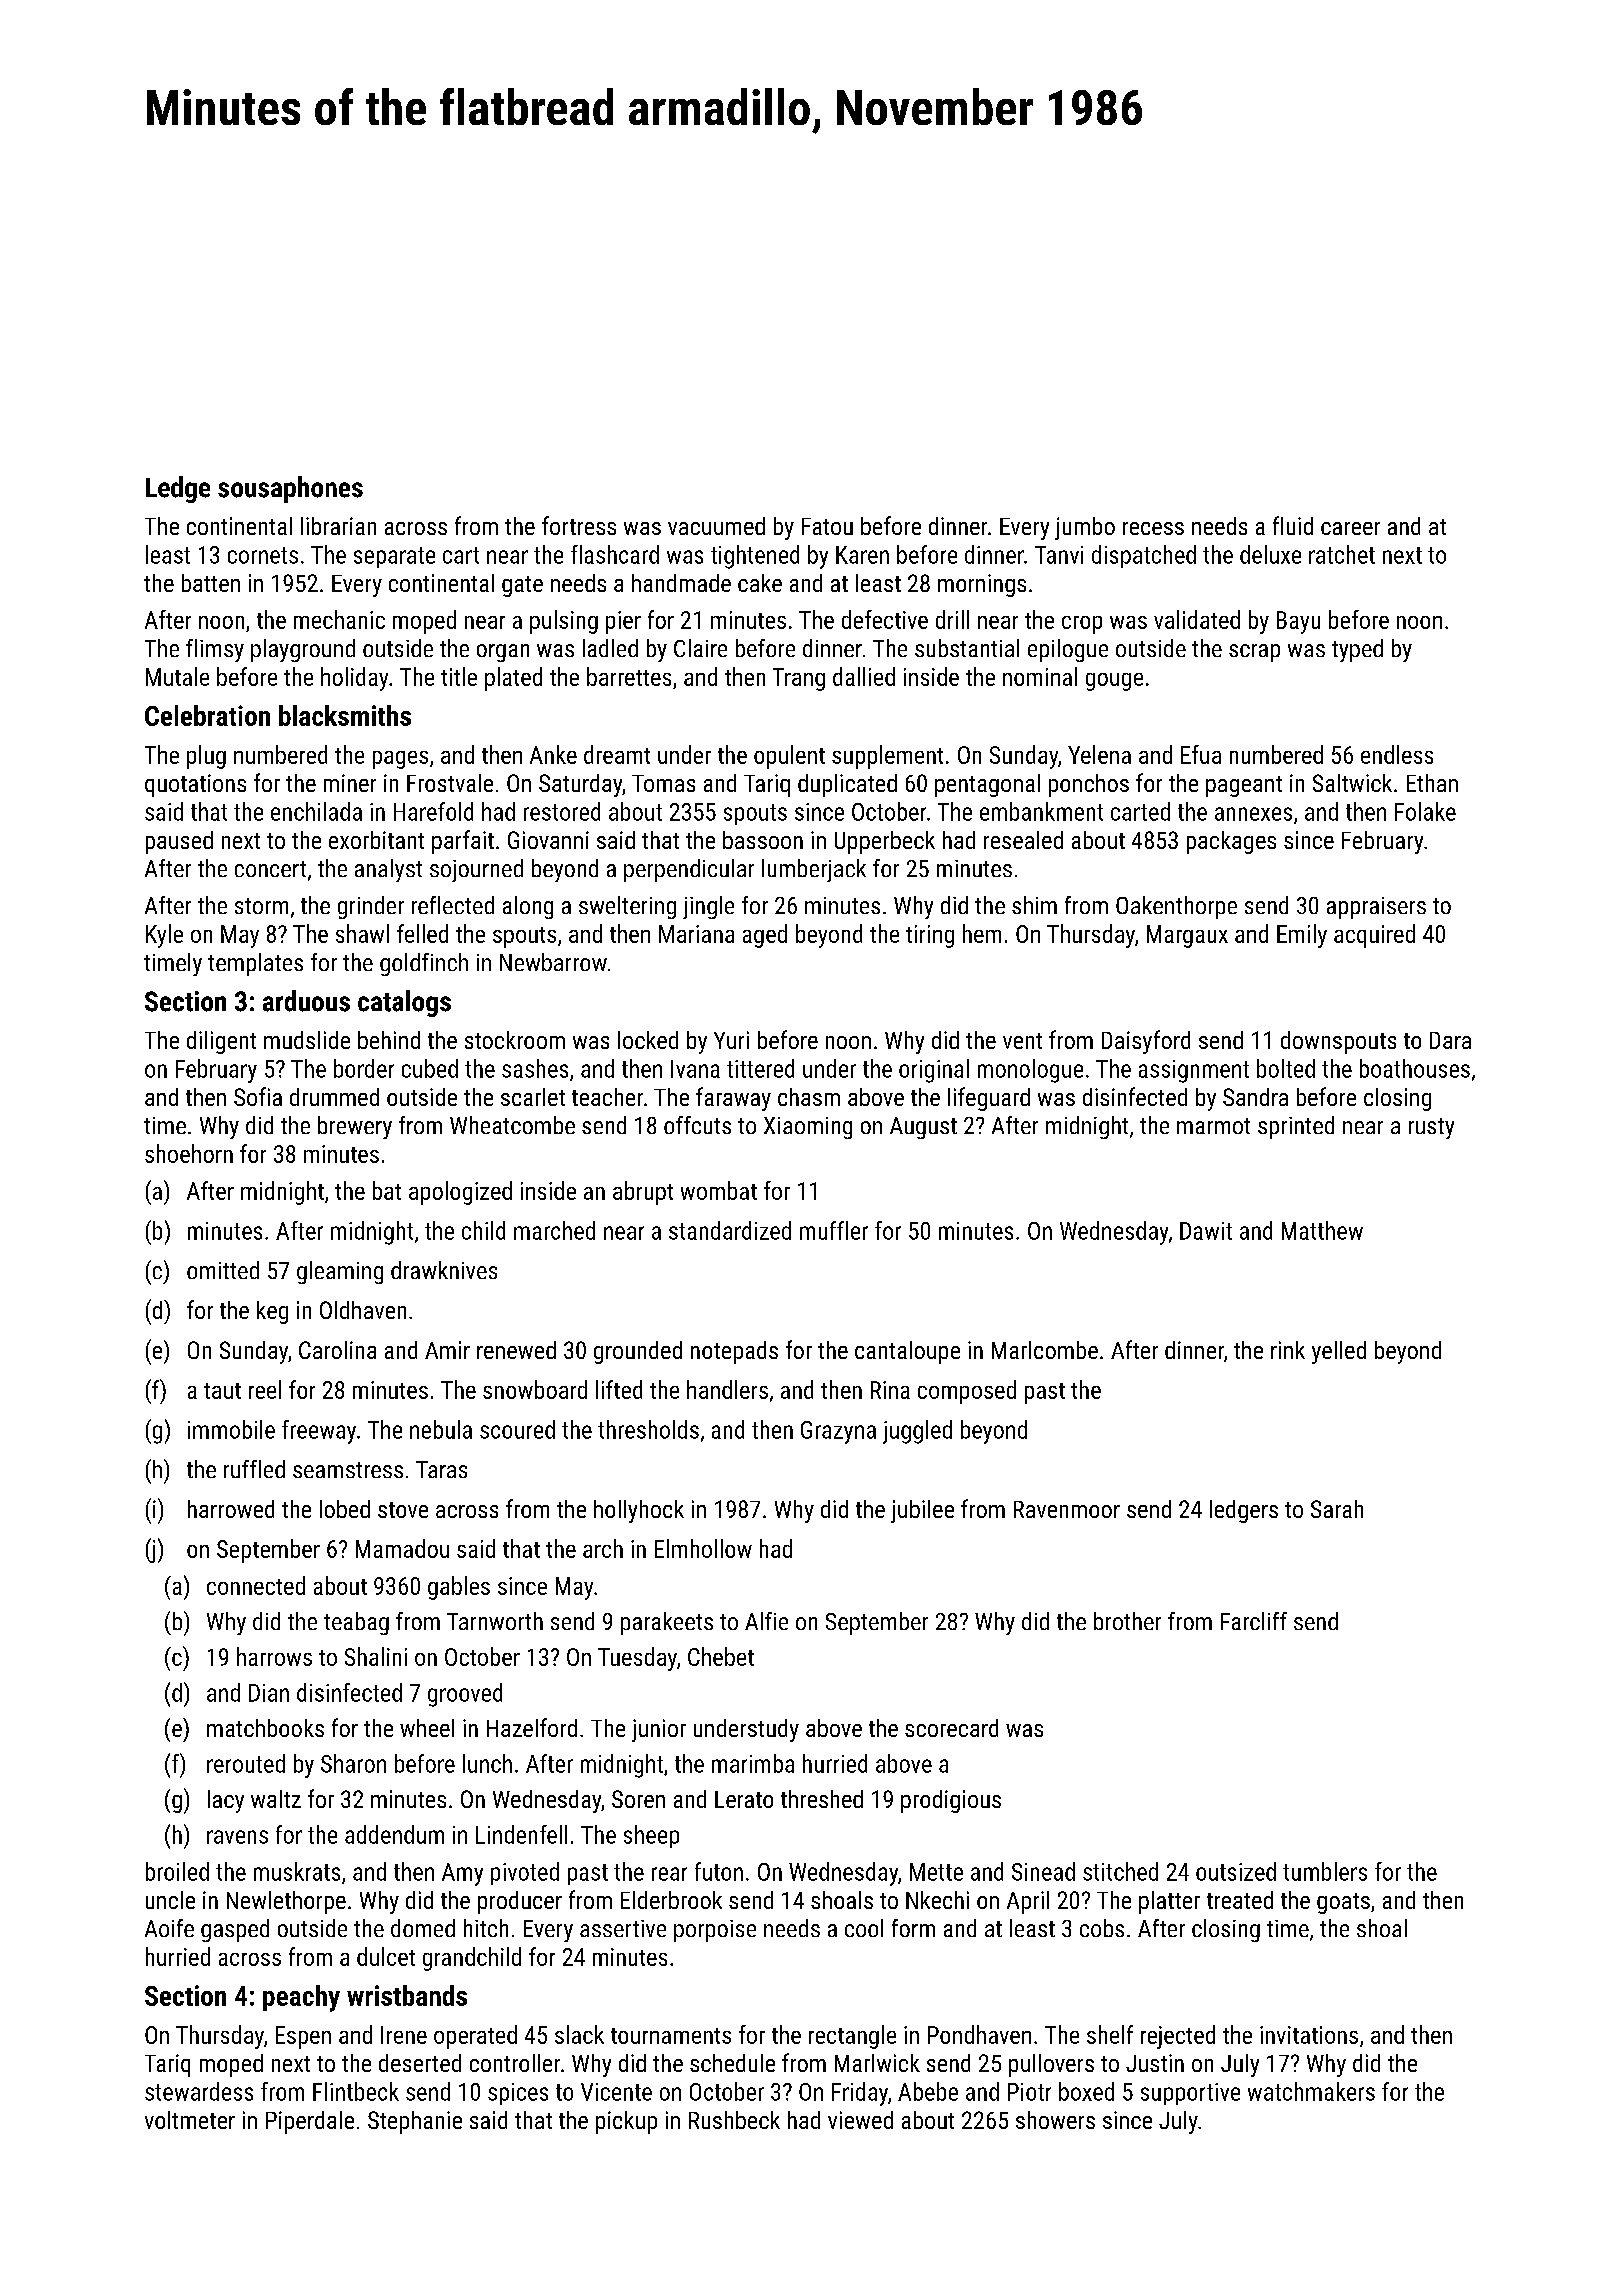 The image size is (1620, 2292). I want to click on rectangle, so click(852, 2037).
